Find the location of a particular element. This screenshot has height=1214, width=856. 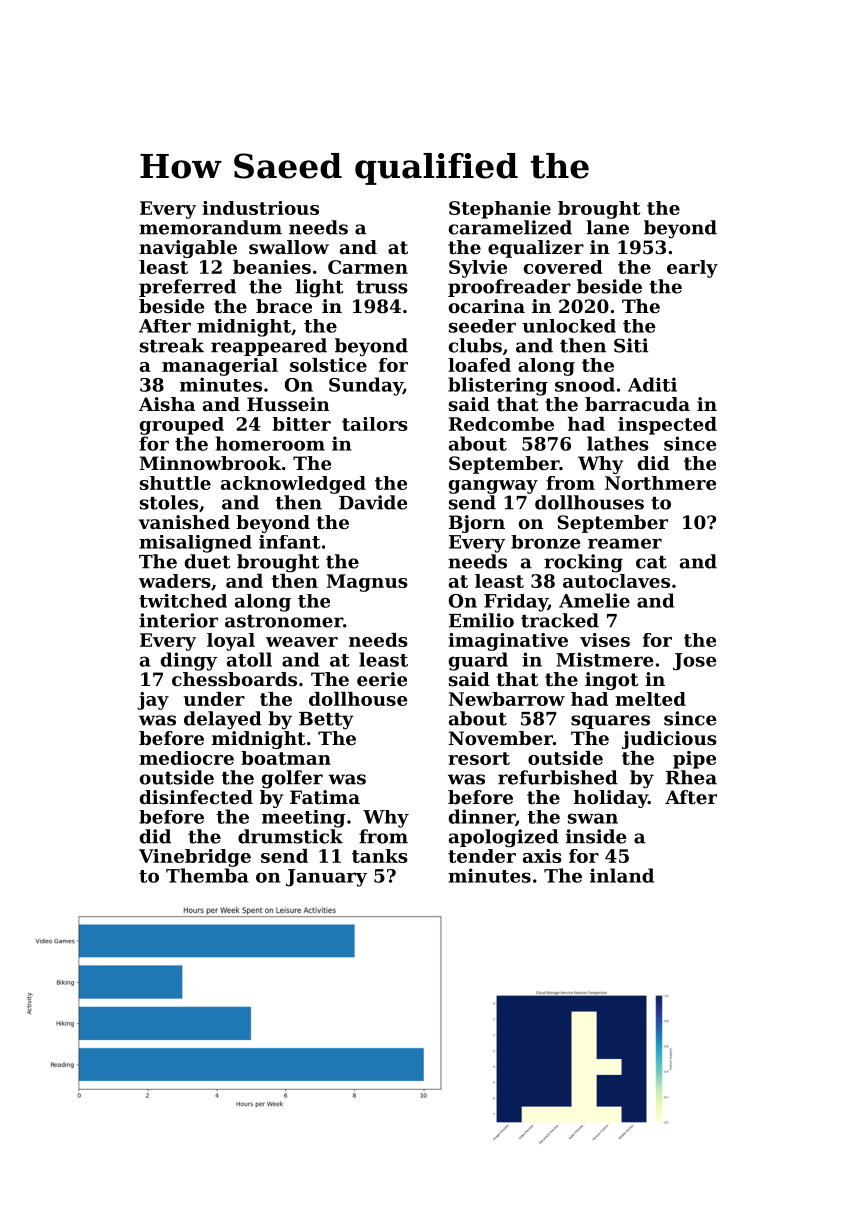

Themba is located at coordinates (207, 875).
